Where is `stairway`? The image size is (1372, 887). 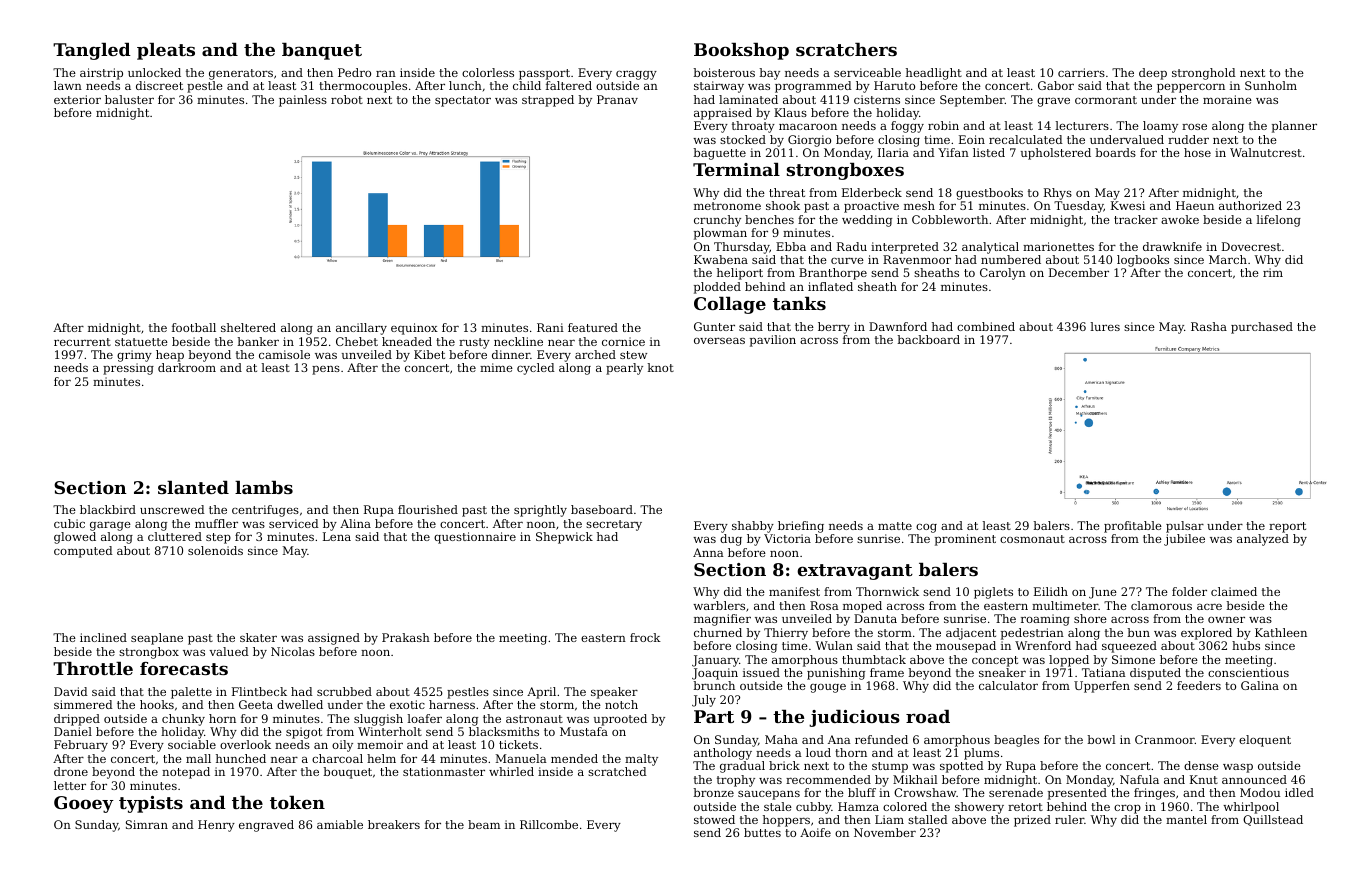
stairway is located at coordinates (719, 87).
